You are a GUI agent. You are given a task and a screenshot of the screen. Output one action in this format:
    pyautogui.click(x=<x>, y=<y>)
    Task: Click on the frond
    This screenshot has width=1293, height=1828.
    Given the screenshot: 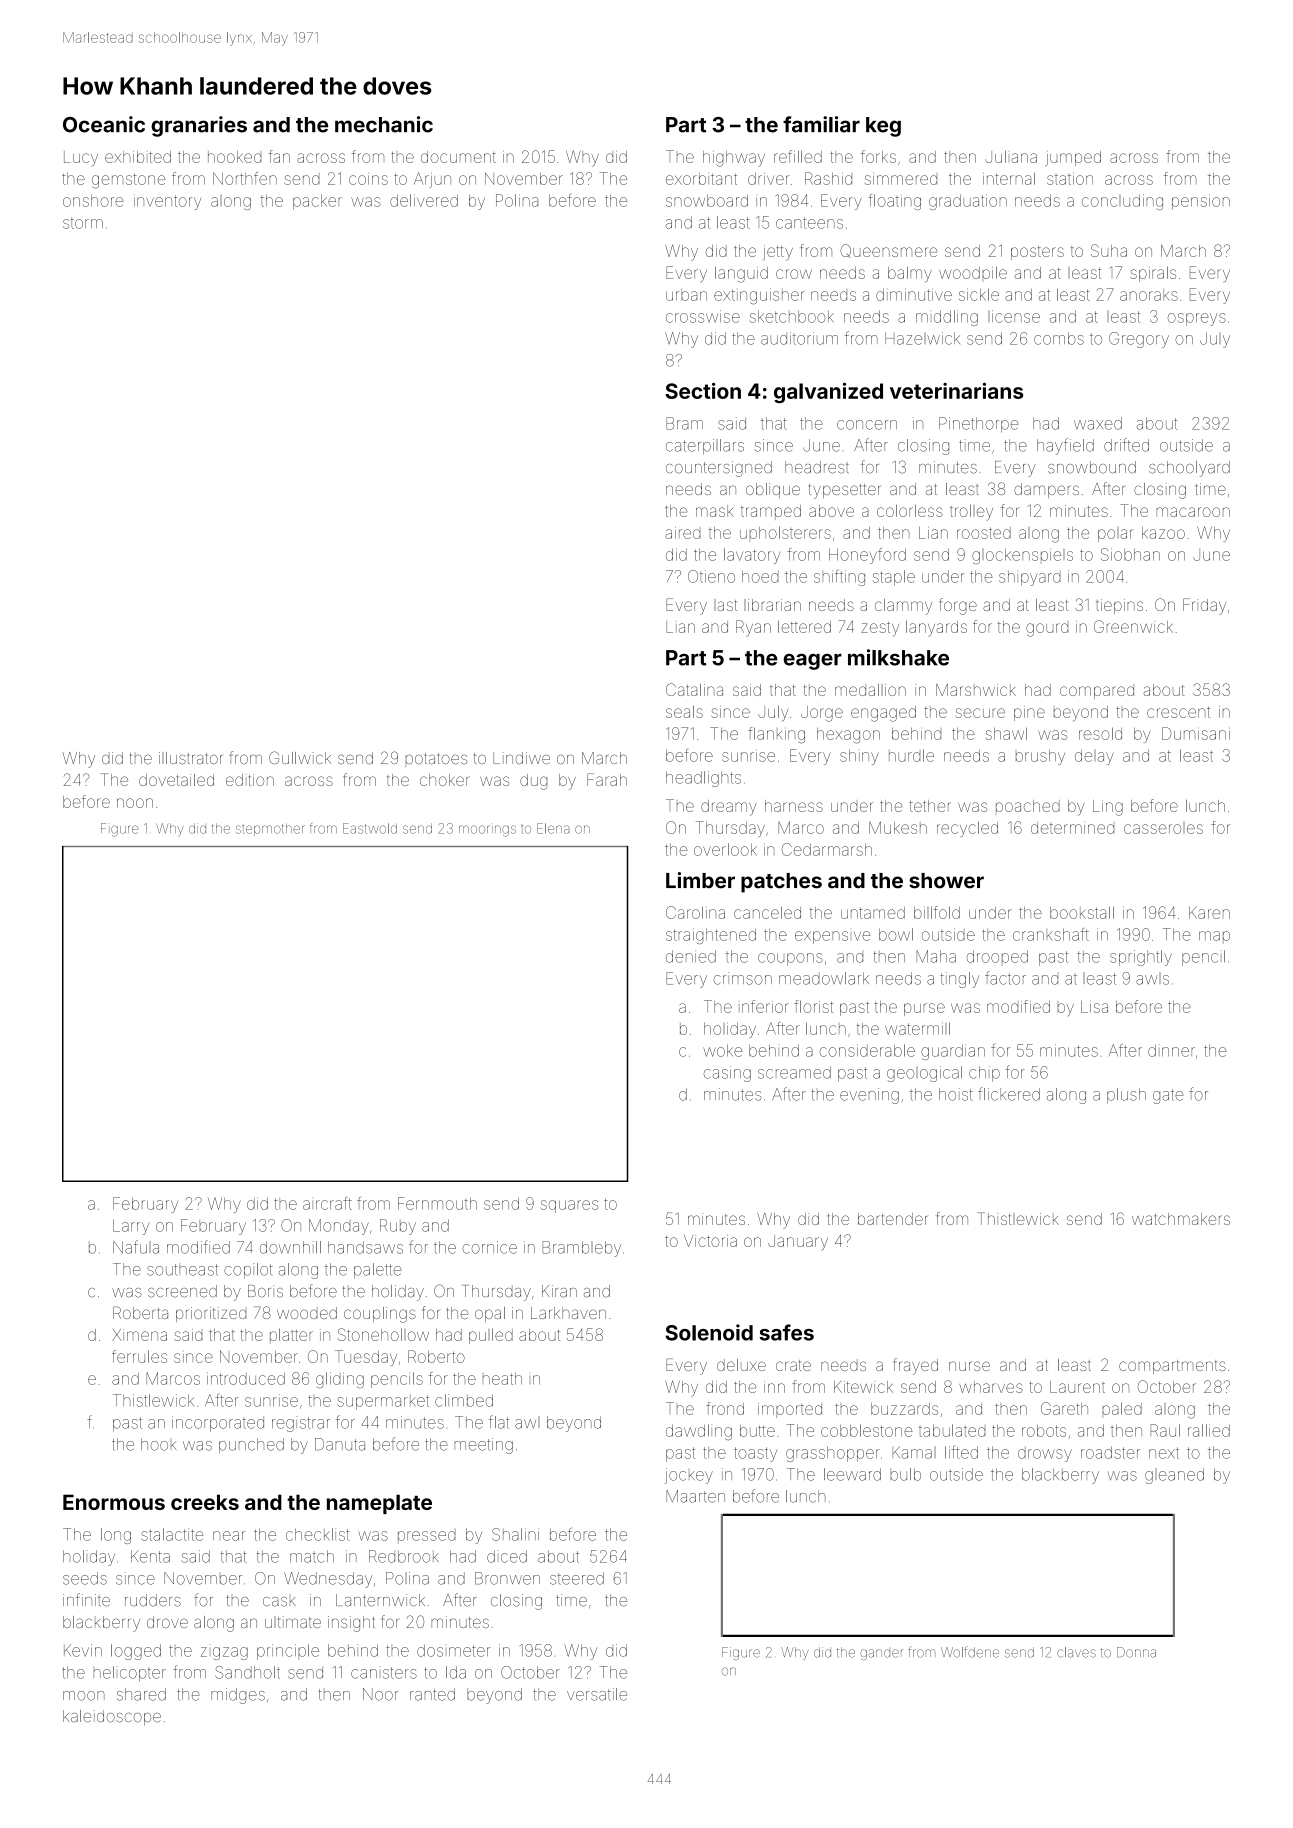 What is the action you would take?
    pyautogui.click(x=725, y=1408)
